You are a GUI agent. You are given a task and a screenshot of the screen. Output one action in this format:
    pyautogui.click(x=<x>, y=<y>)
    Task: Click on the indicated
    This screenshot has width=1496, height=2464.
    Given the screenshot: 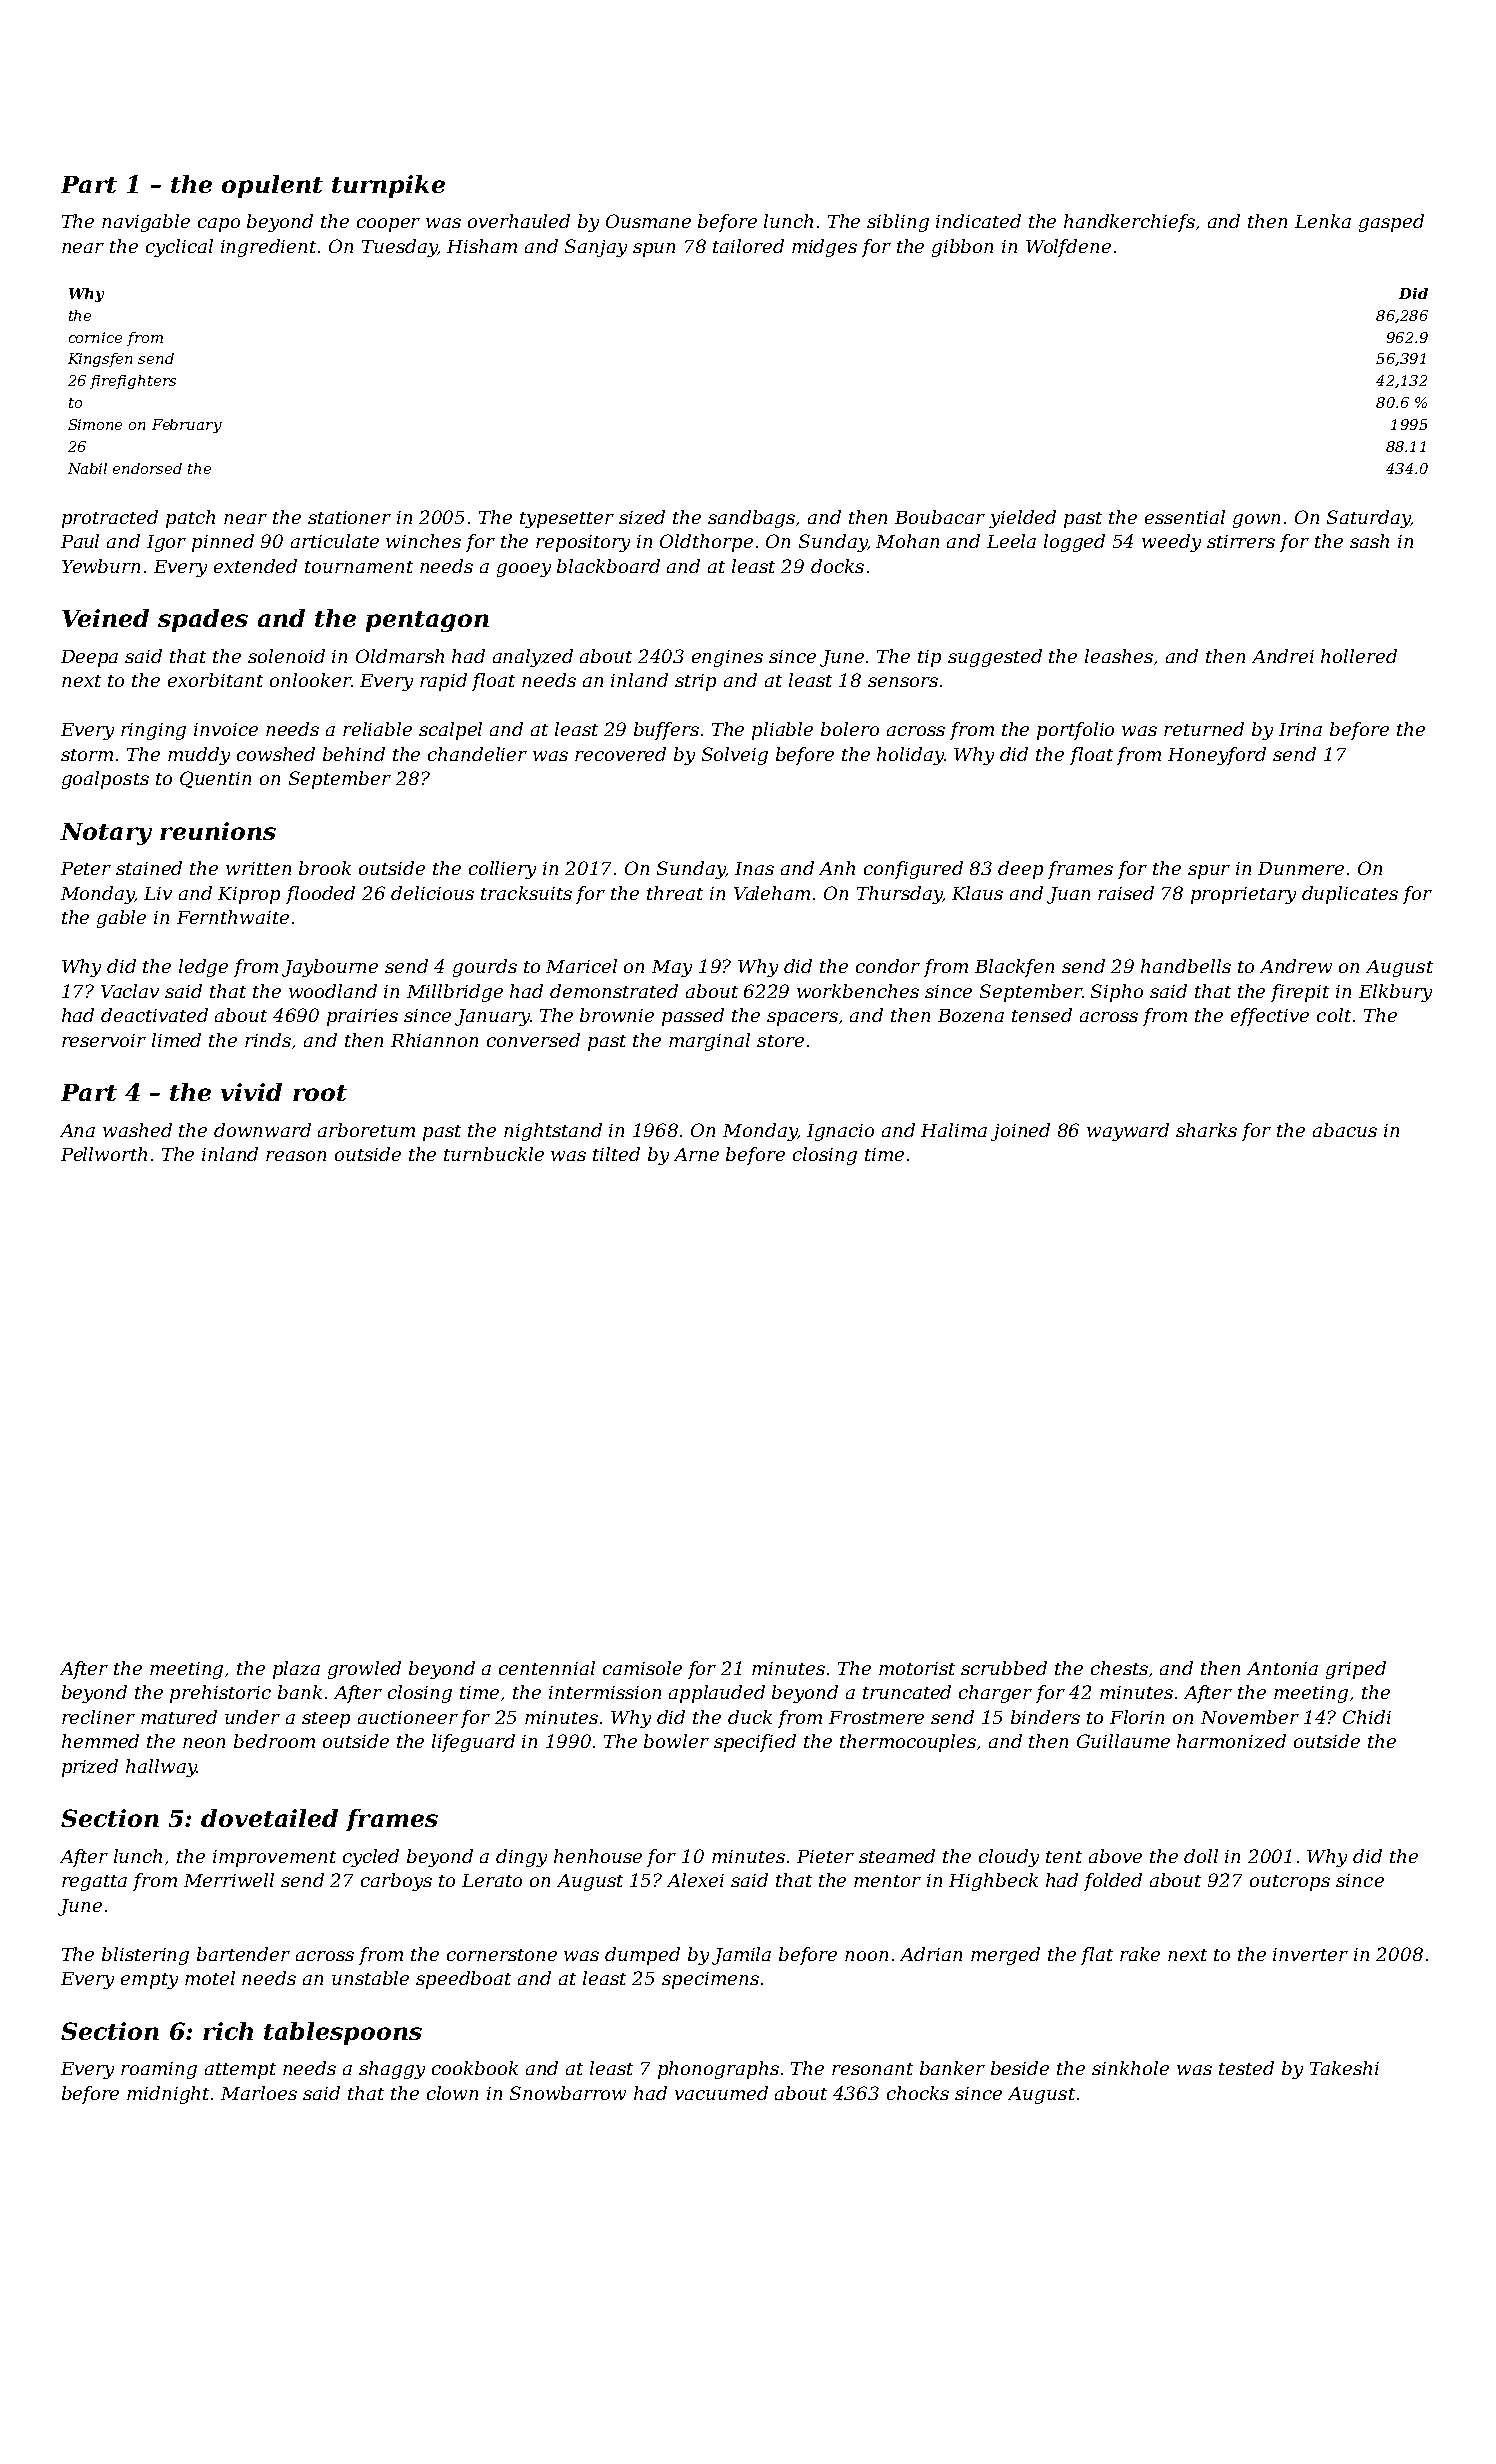 What is the action you would take?
    pyautogui.click(x=978, y=221)
